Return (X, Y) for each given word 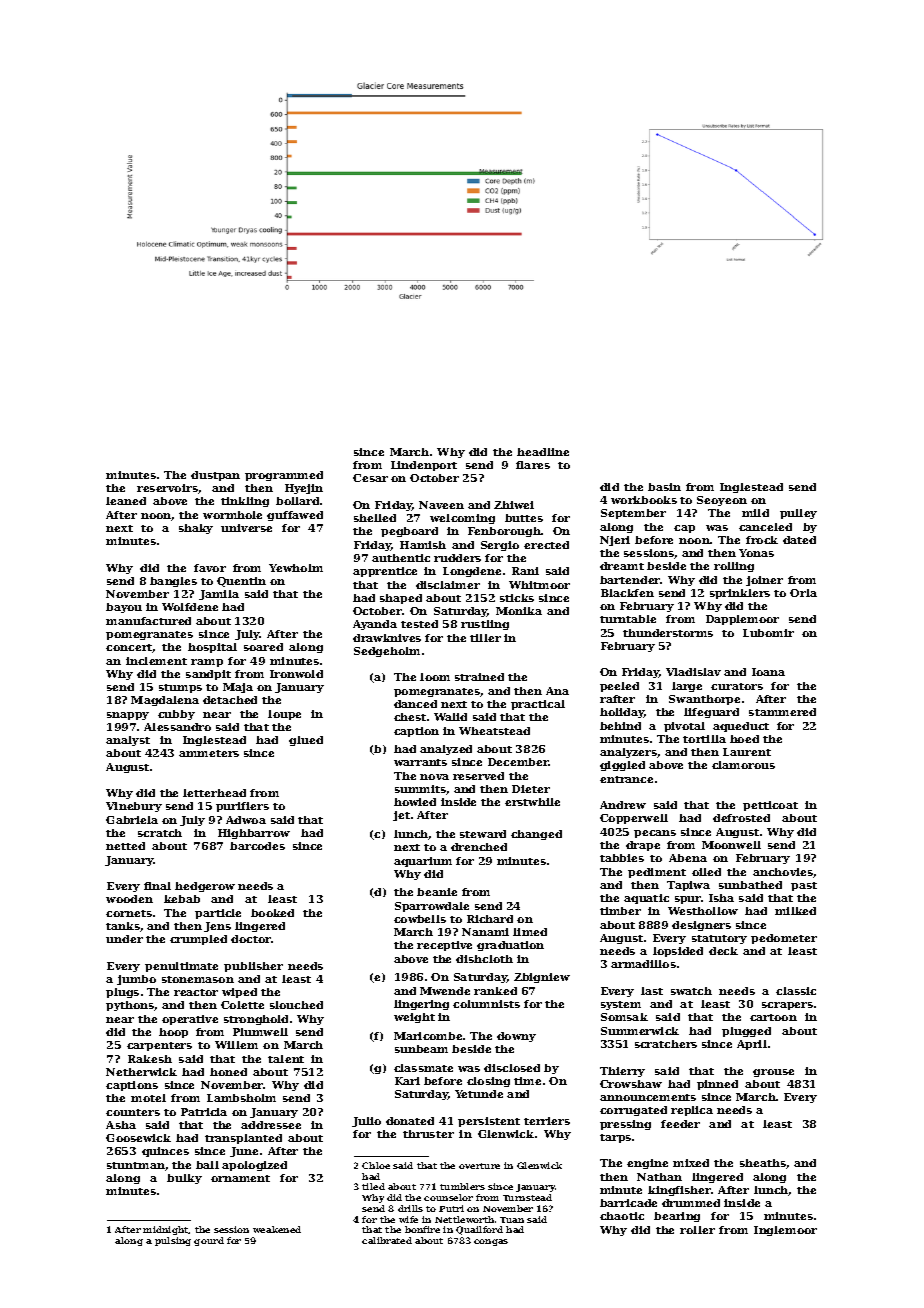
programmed (284, 476)
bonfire (422, 1229)
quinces (165, 1152)
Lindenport (424, 466)
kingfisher (679, 1191)
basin (664, 487)
